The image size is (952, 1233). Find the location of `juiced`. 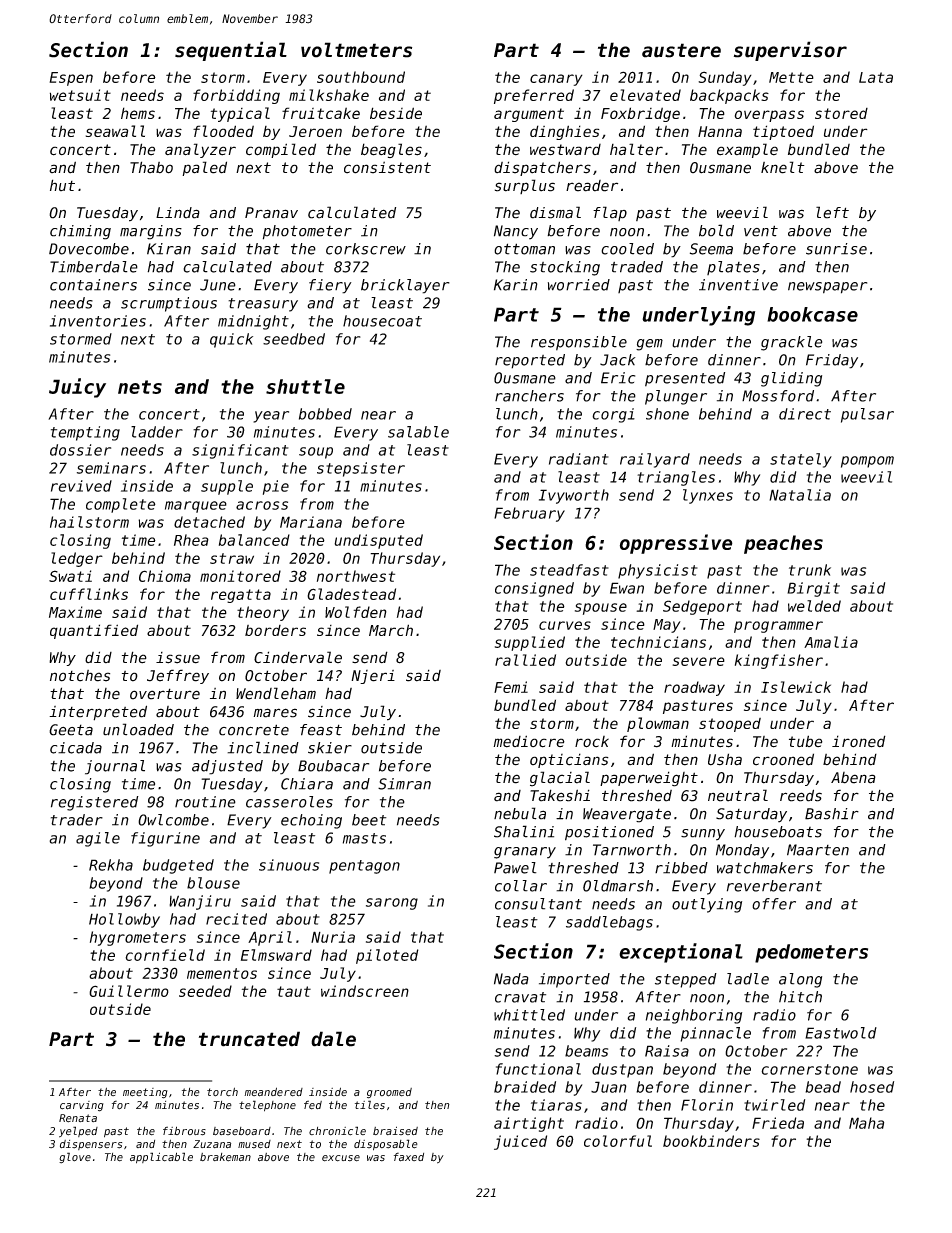

juiced is located at coordinates (520, 1142).
